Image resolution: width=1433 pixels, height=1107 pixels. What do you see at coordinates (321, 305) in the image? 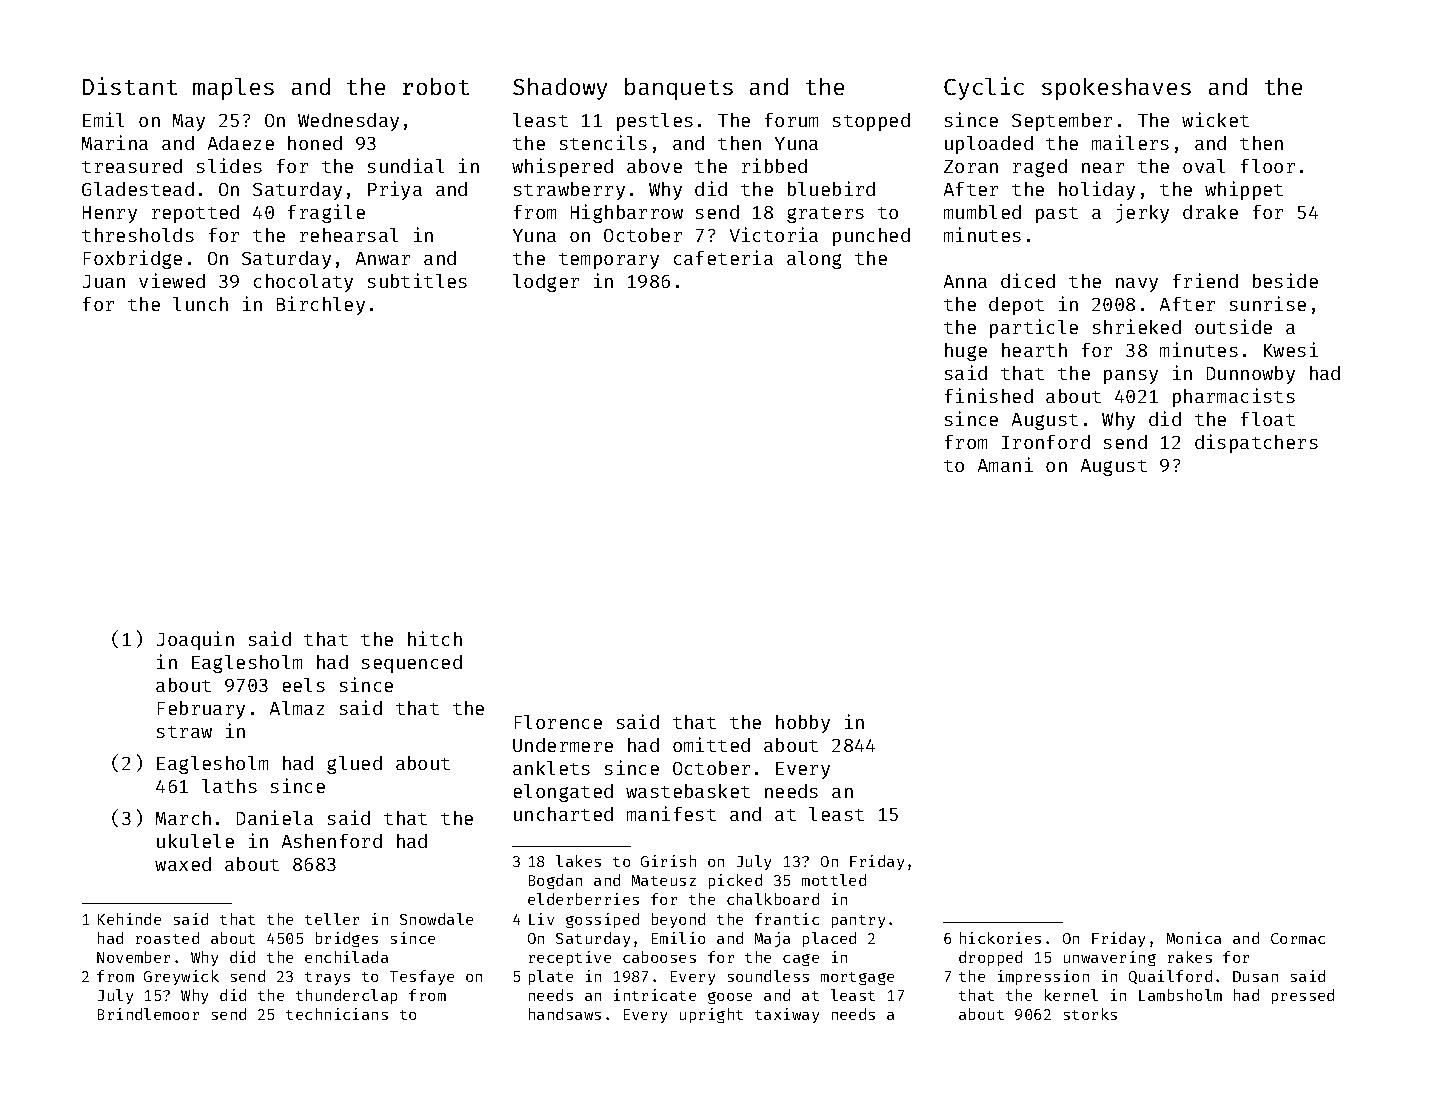
I see `Birchley` at bounding box center [321, 305].
